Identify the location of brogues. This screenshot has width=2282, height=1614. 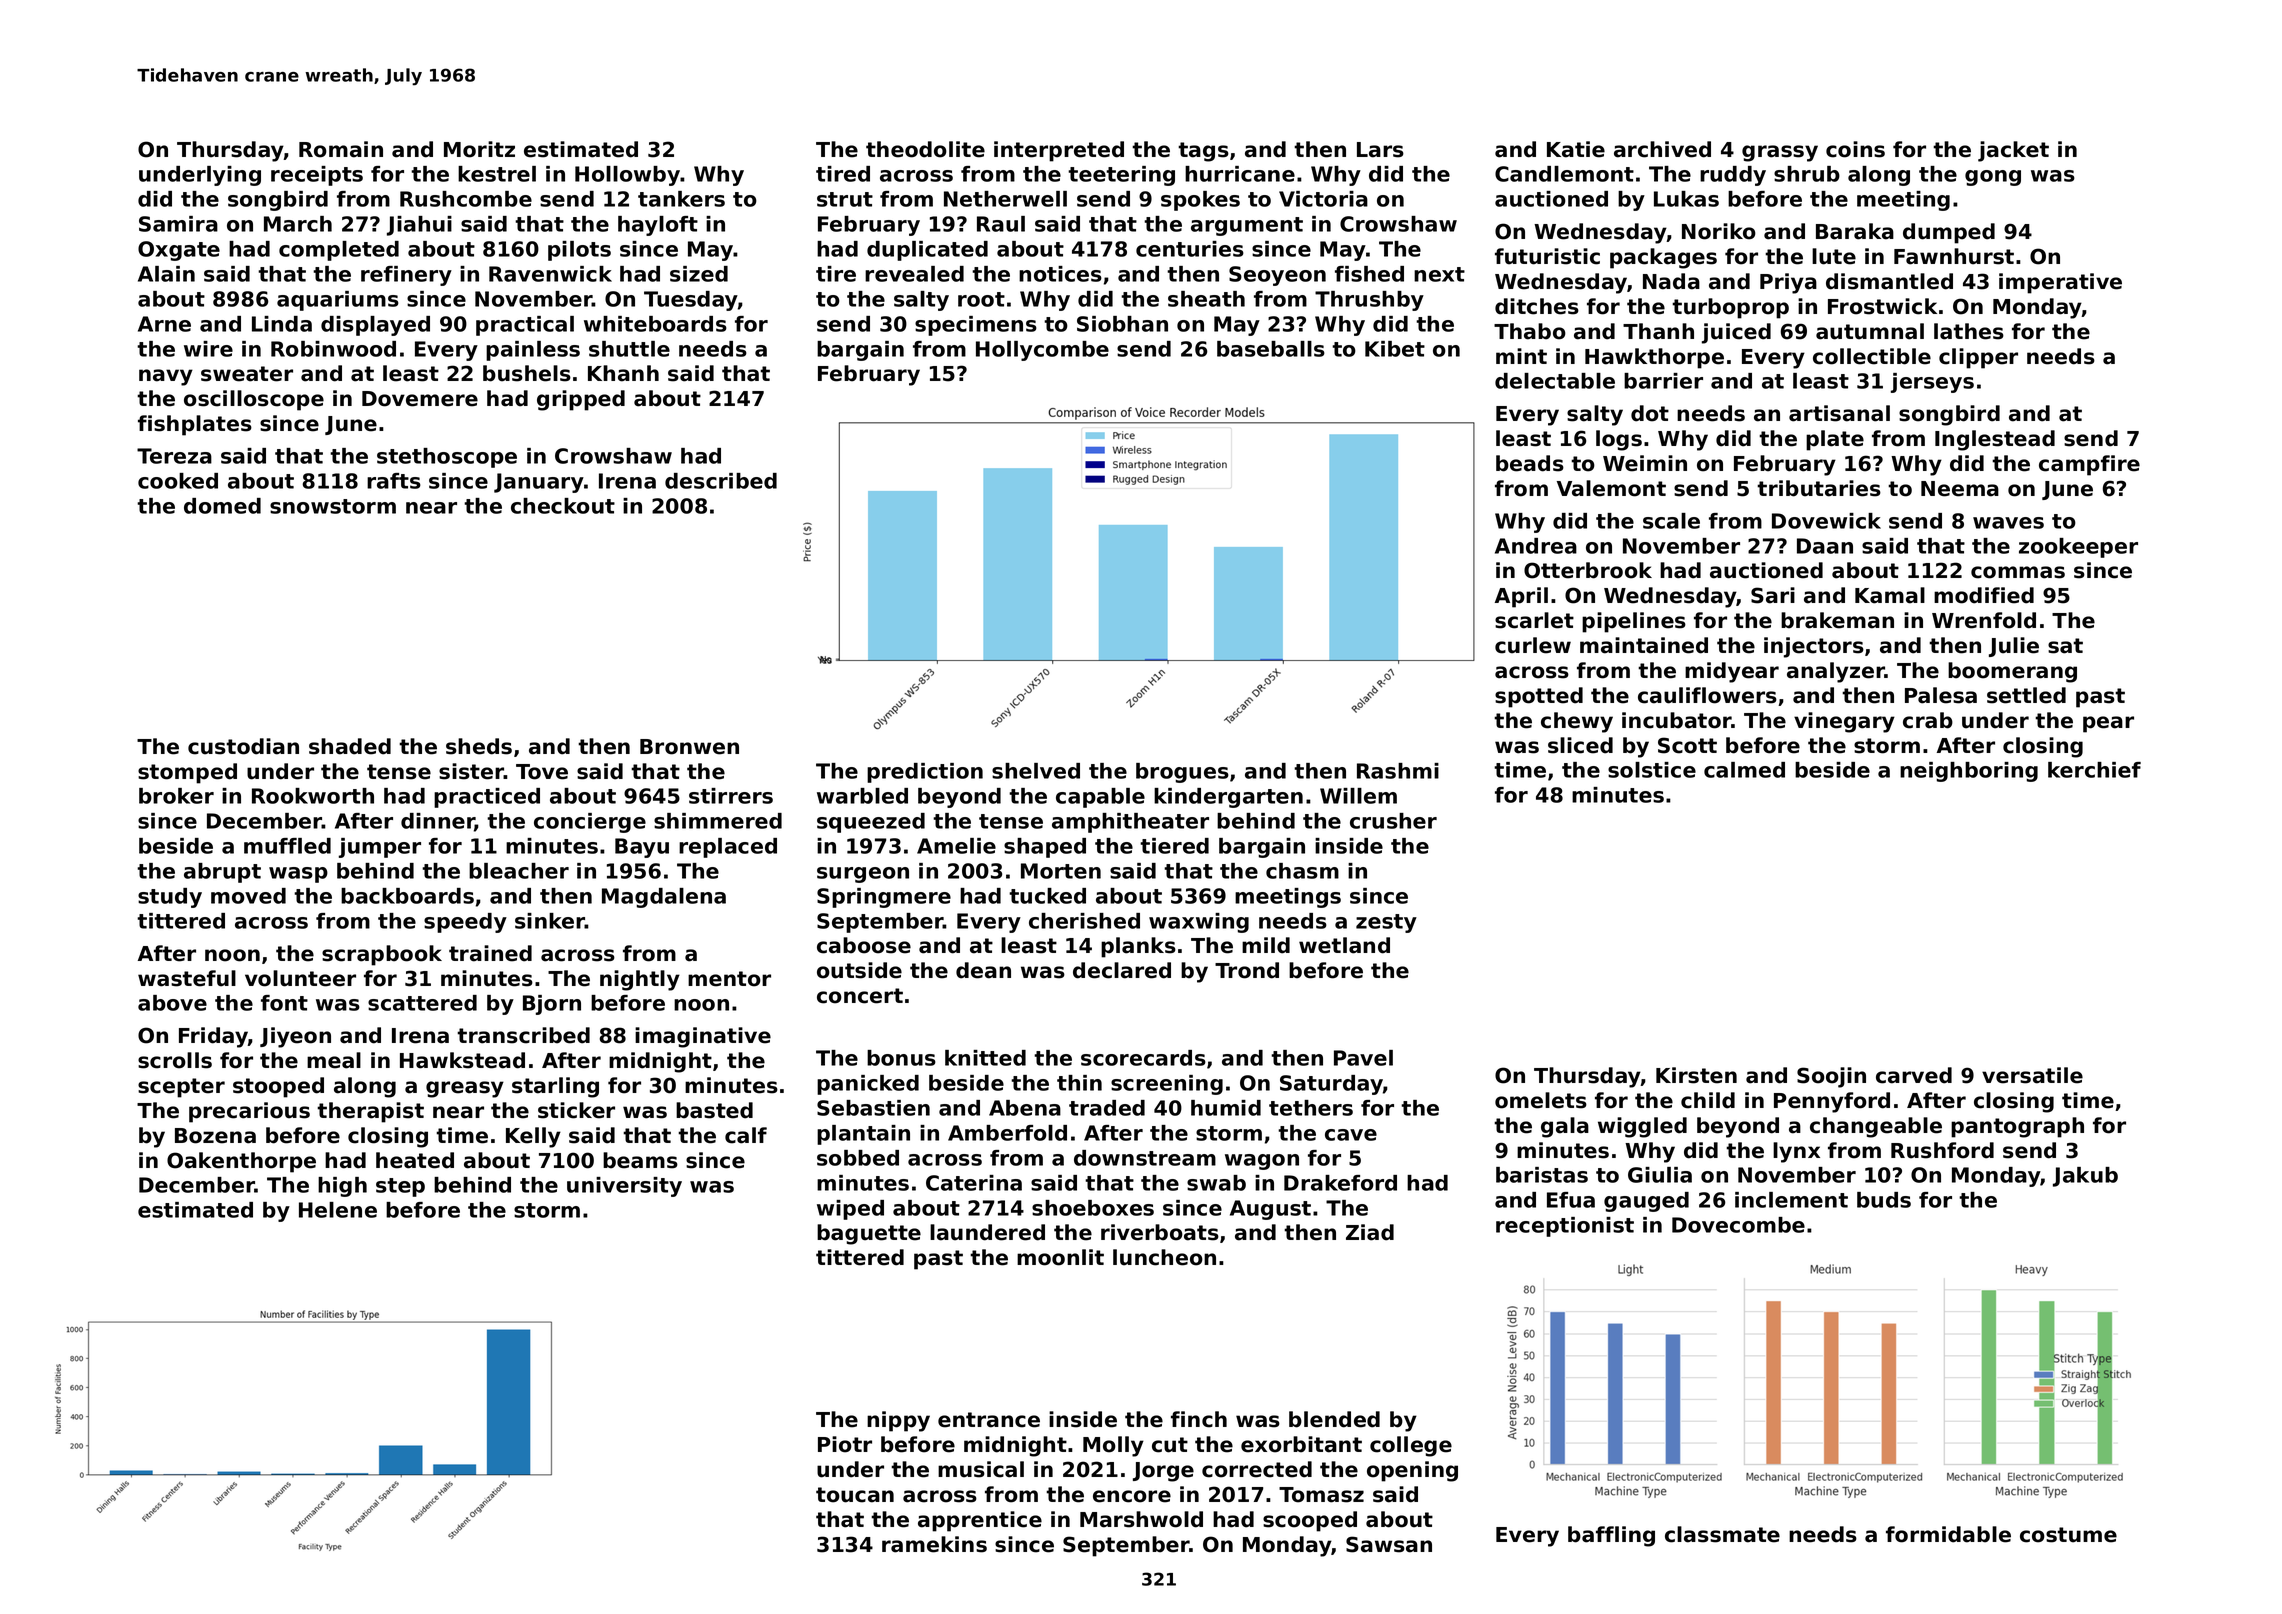
(1182, 773).
